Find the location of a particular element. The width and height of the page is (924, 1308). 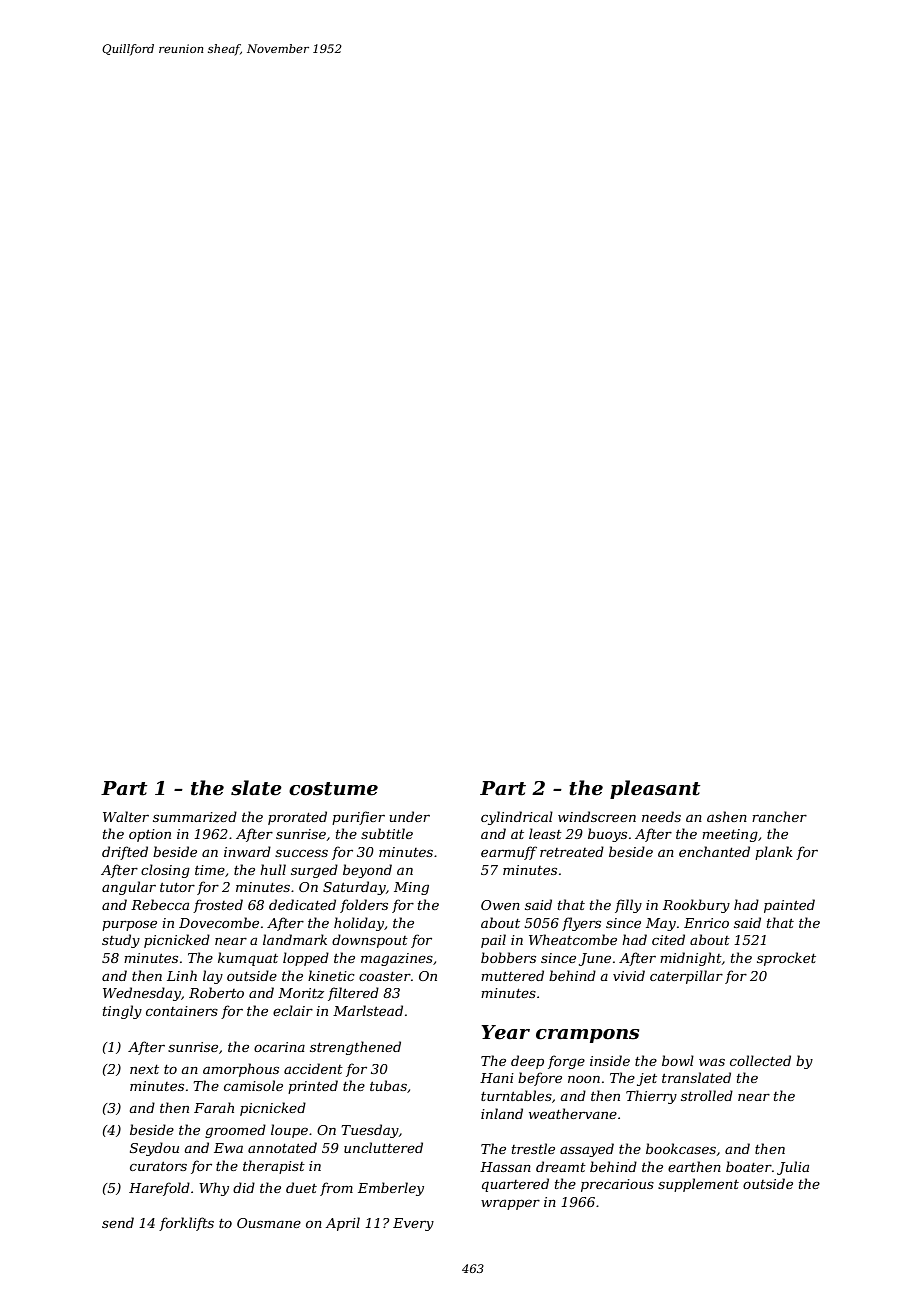

costume is located at coordinates (333, 789).
